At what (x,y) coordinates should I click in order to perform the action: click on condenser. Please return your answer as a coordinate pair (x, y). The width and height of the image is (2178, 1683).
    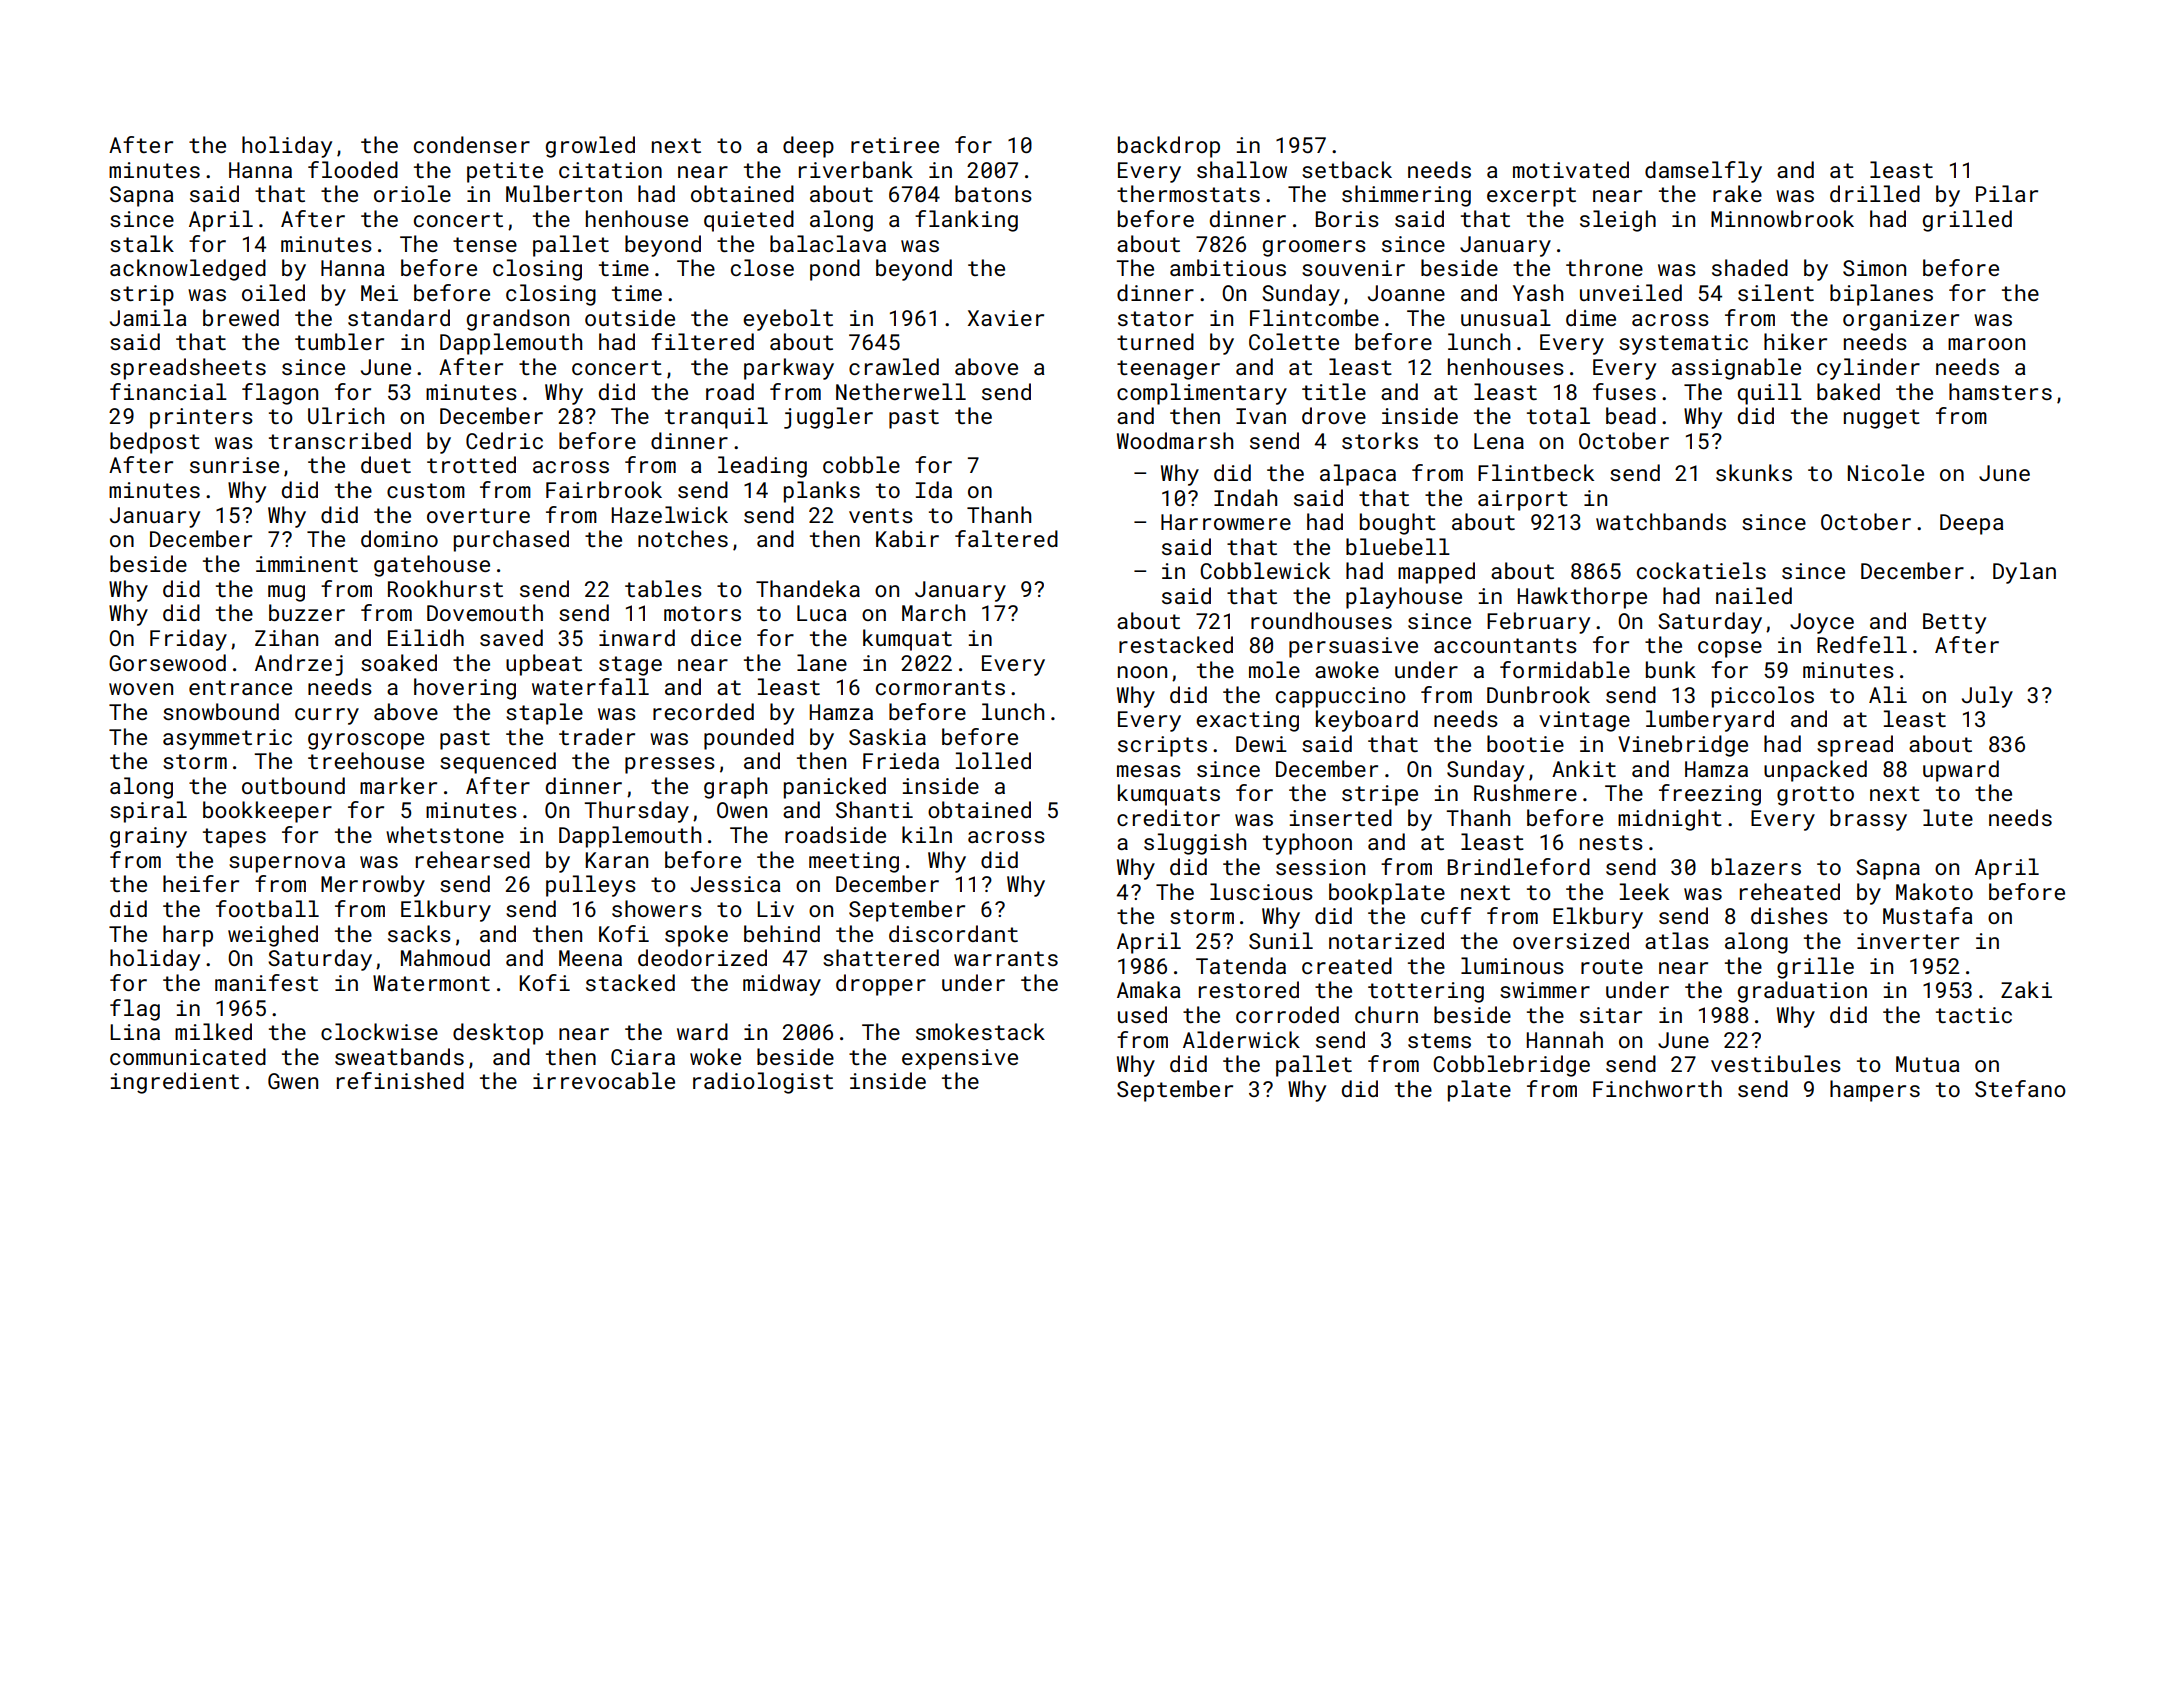
    Looking at the image, I should click on (472, 144).
